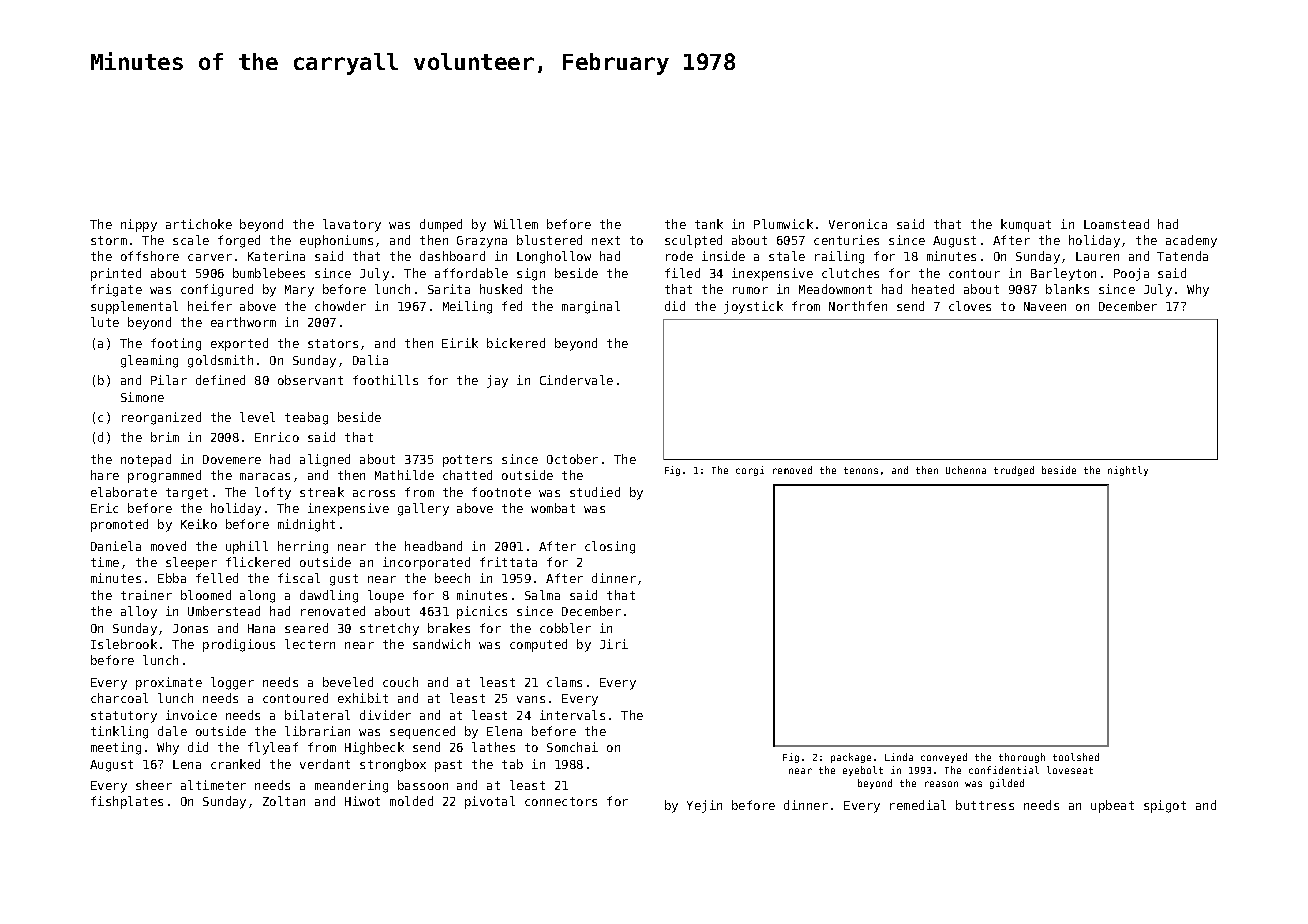 The image size is (1308, 924). I want to click on Barleyton, so click(1063, 274).
